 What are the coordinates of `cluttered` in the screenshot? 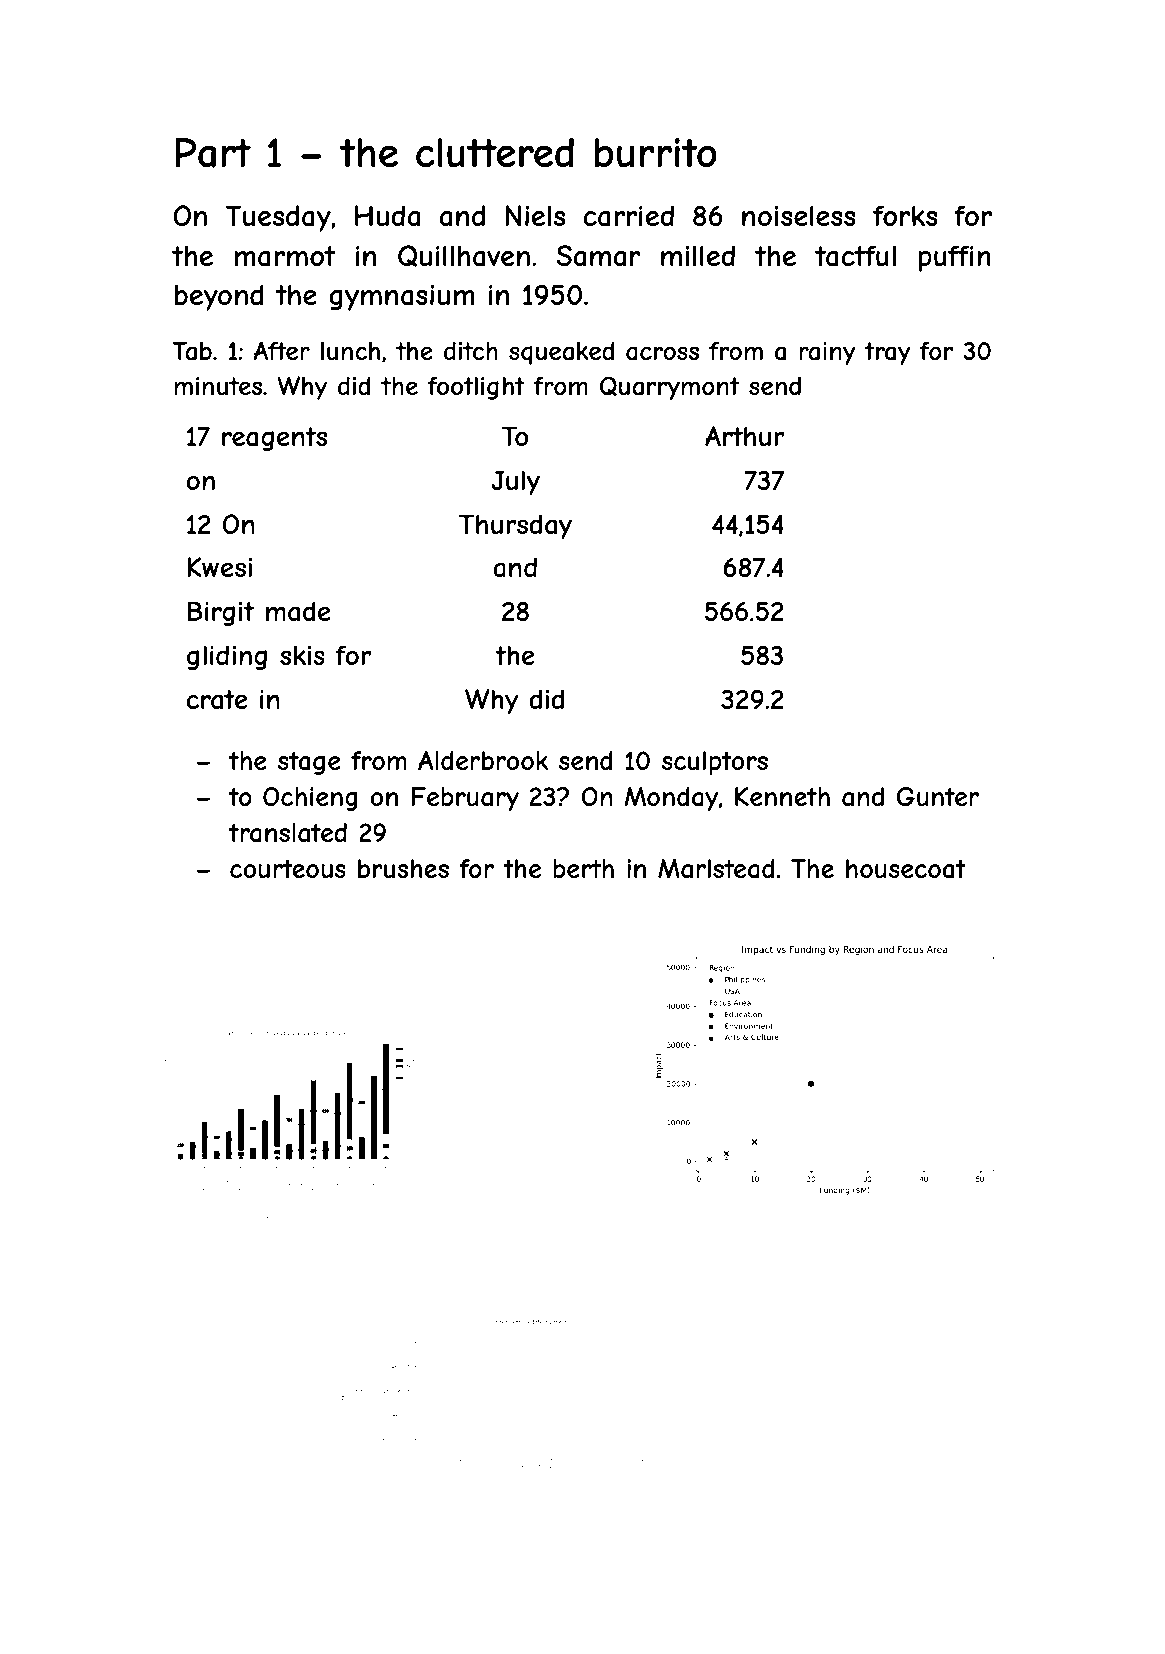 It's located at (495, 153).
